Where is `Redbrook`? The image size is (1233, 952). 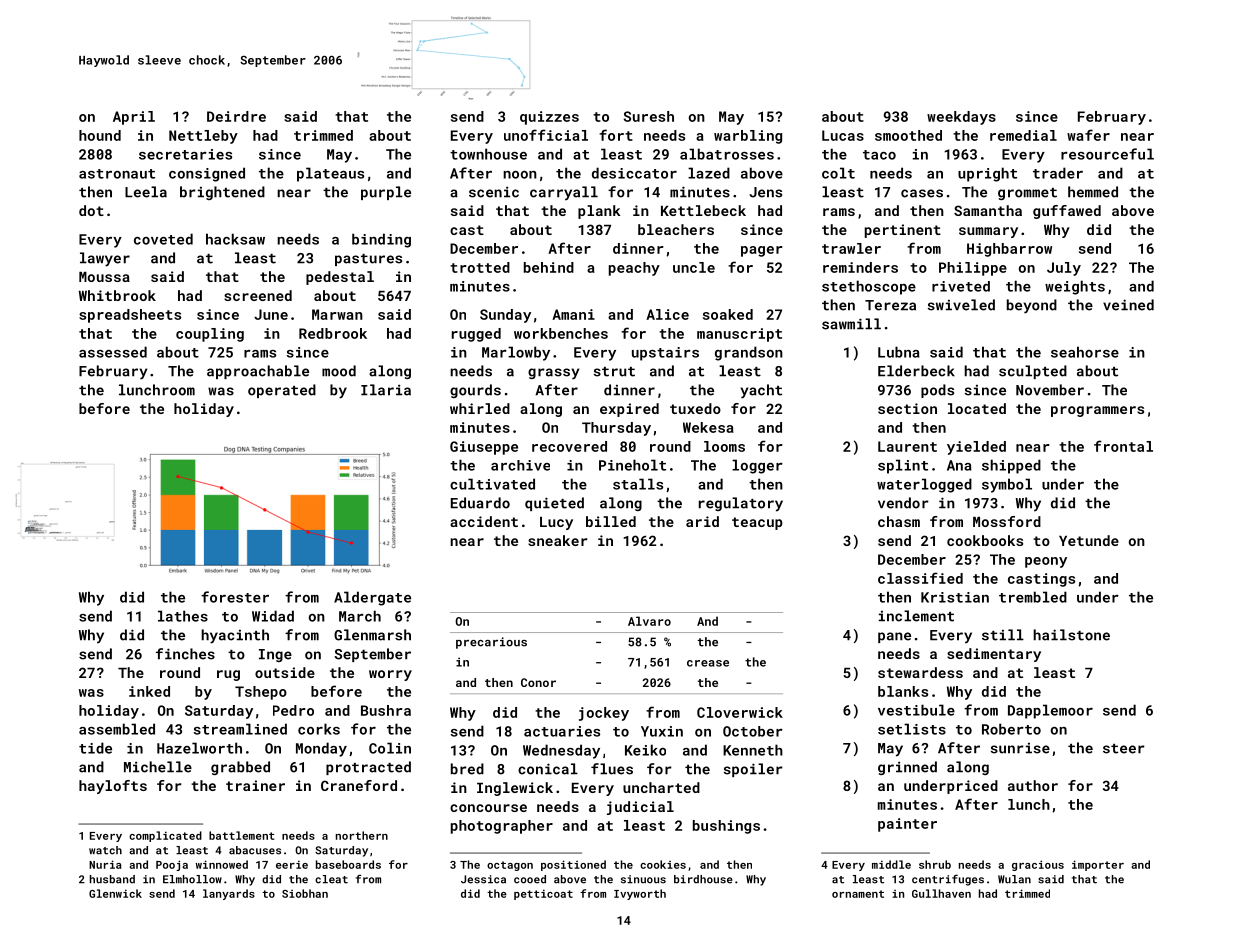 Redbrook is located at coordinates (333, 333).
